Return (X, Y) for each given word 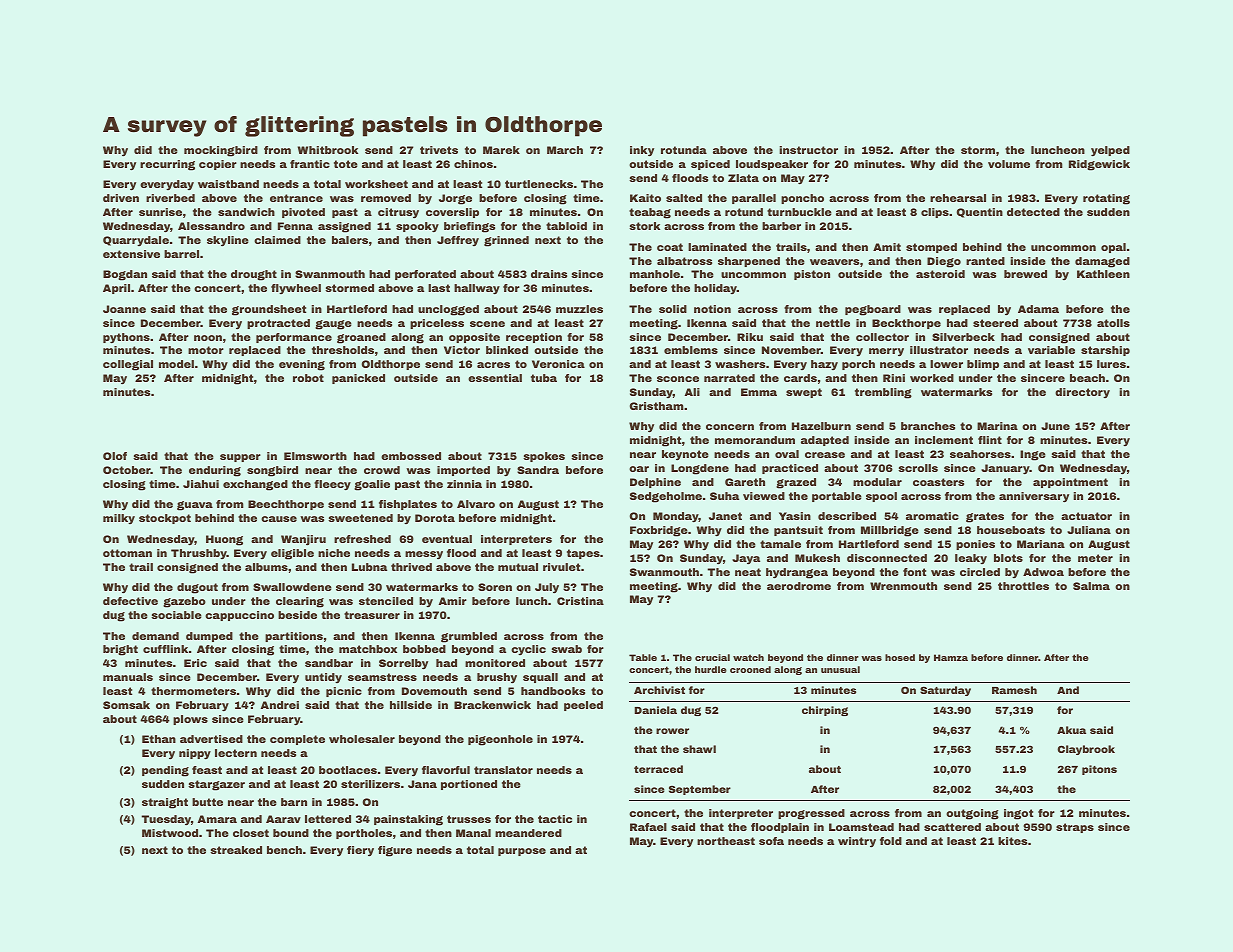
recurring (167, 165)
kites (1012, 841)
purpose (522, 852)
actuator (1086, 516)
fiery (360, 851)
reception (534, 338)
